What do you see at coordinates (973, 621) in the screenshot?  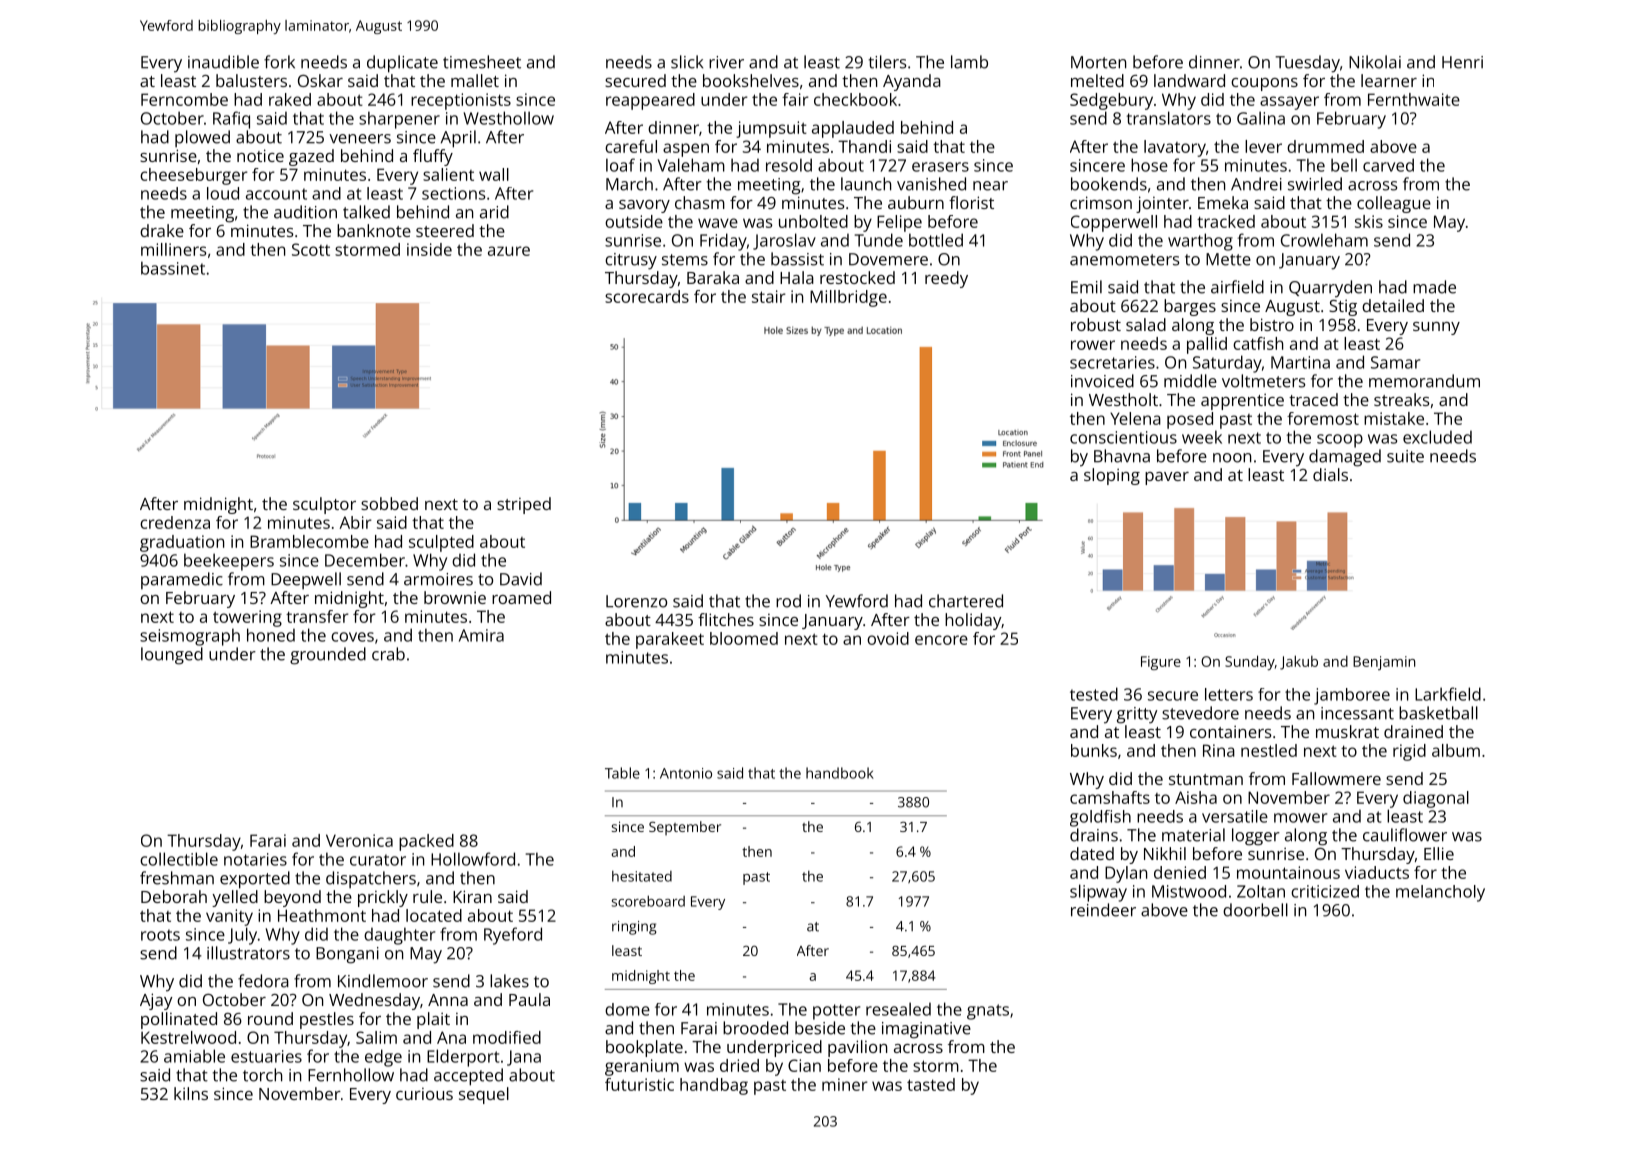 I see `holiday` at bounding box center [973, 621].
